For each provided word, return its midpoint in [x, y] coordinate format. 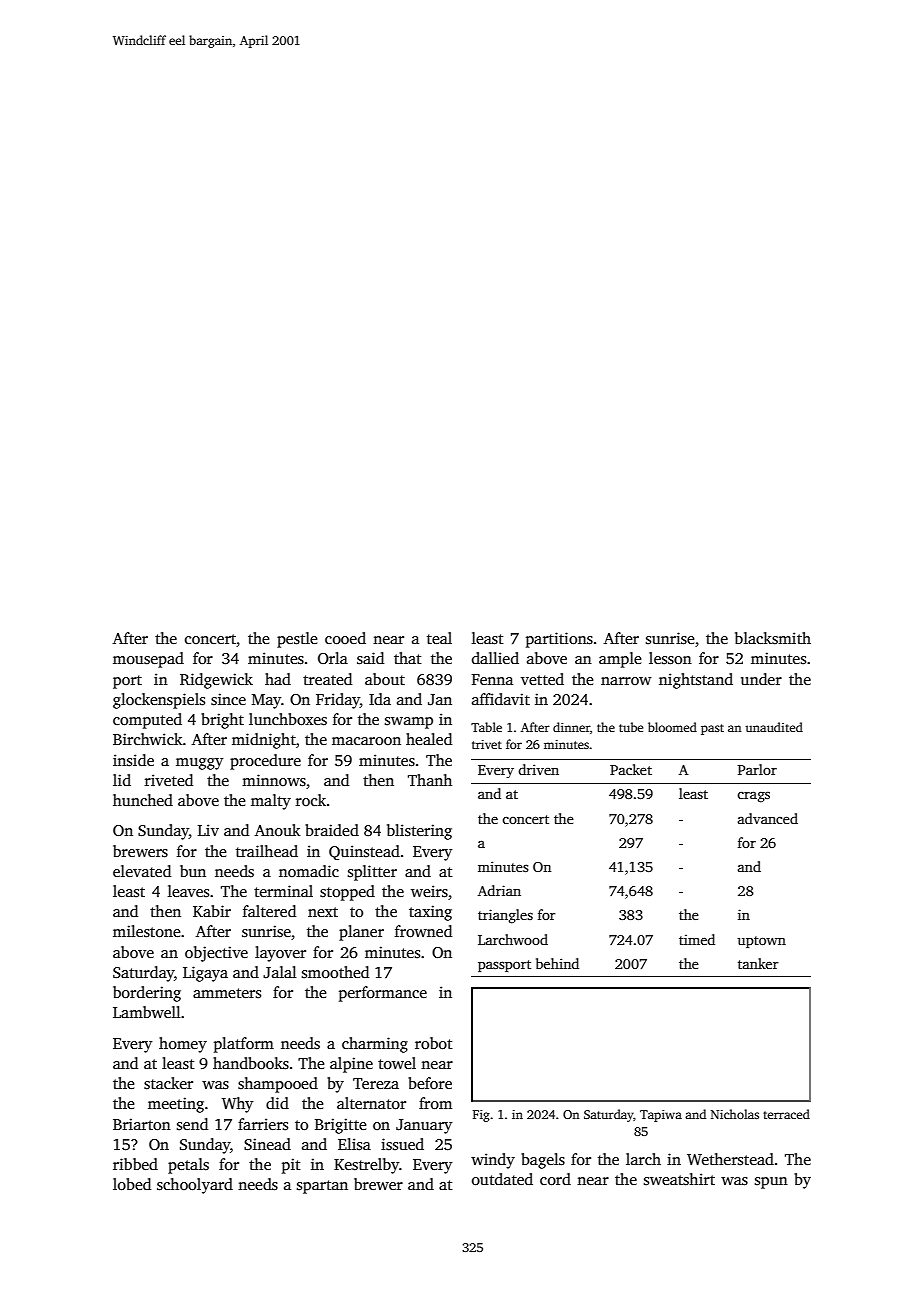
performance [383, 994]
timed [697, 939]
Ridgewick [216, 681]
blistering [419, 832]
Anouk [278, 830]
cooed [345, 638]
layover [280, 954]
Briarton [142, 1124]
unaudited [774, 727]
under [761, 679]
